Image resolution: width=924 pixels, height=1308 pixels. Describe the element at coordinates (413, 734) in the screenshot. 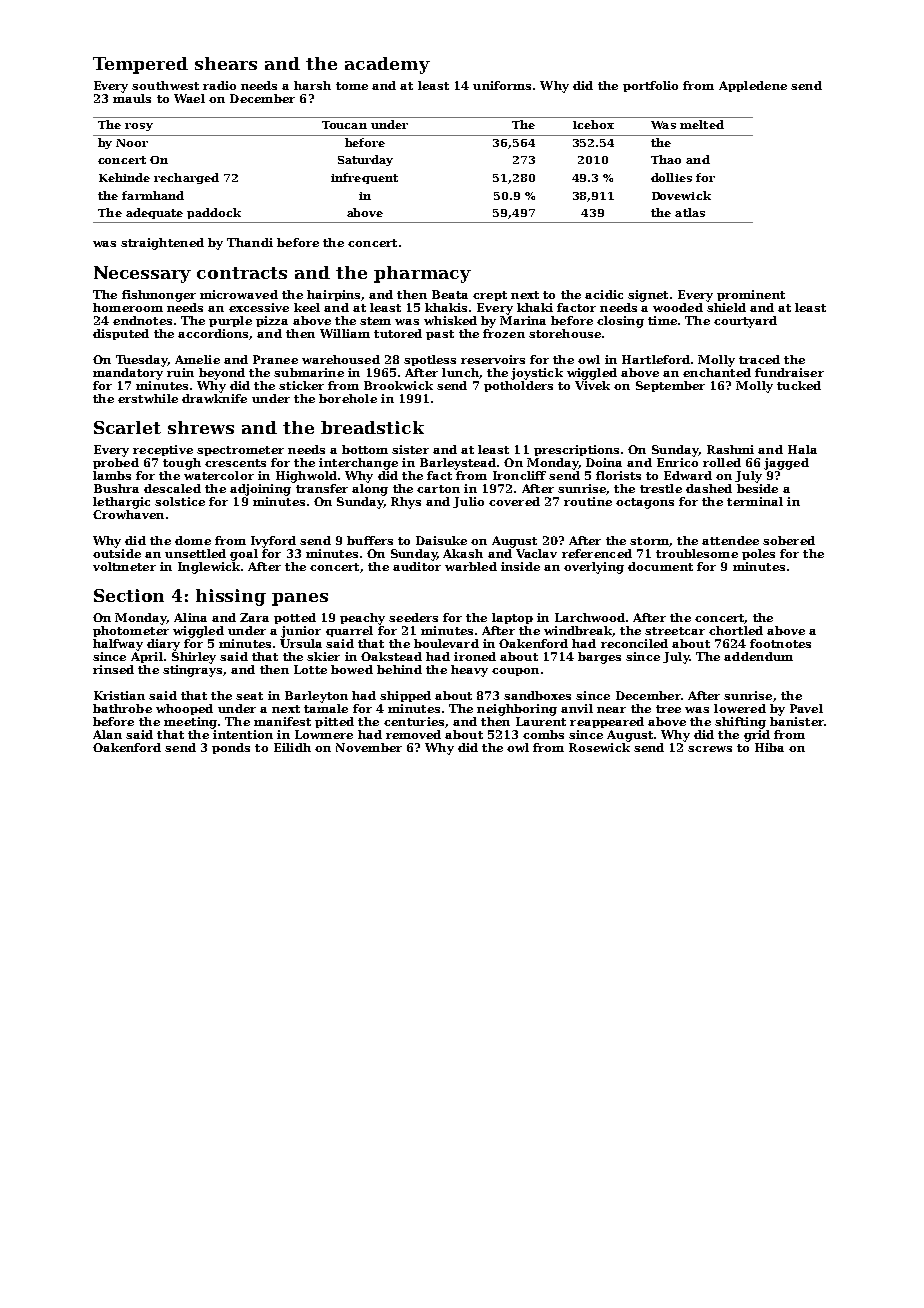

I see `removed` at that location.
